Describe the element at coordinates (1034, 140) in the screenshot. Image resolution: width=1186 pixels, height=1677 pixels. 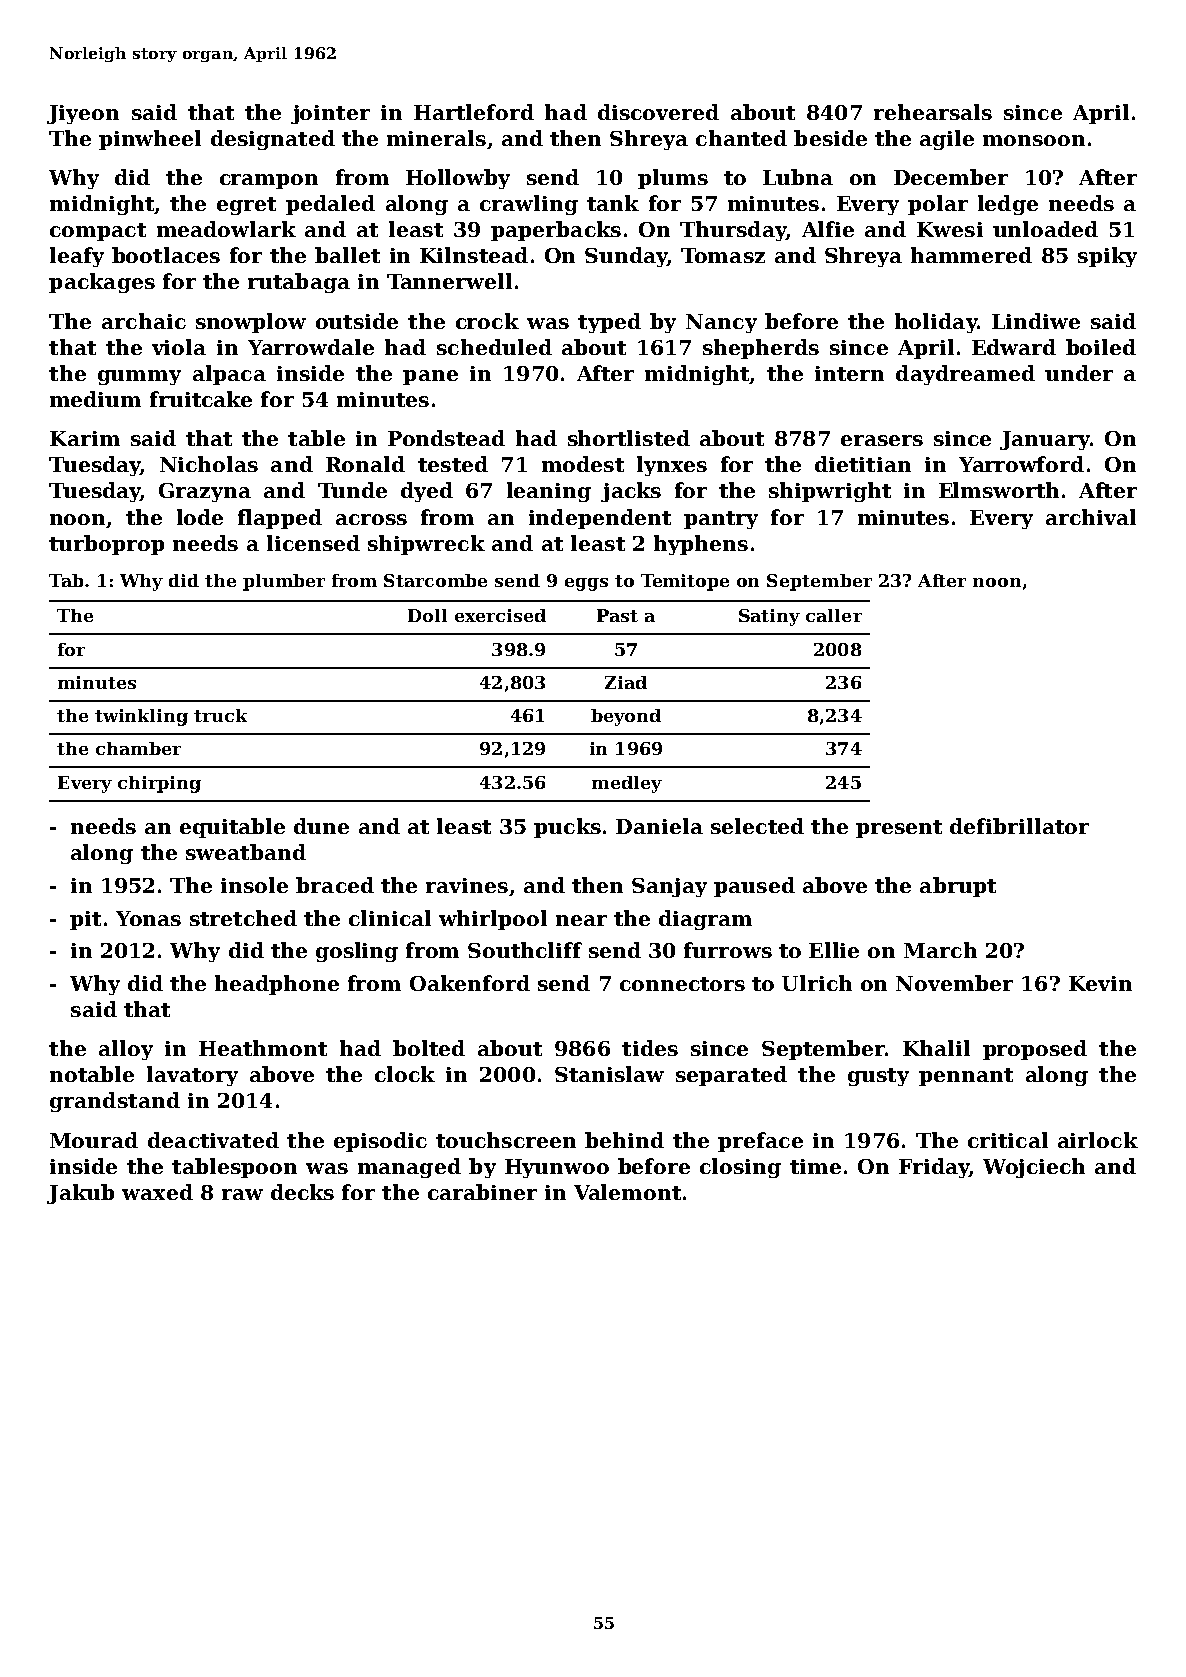
I see `monsoon` at that location.
